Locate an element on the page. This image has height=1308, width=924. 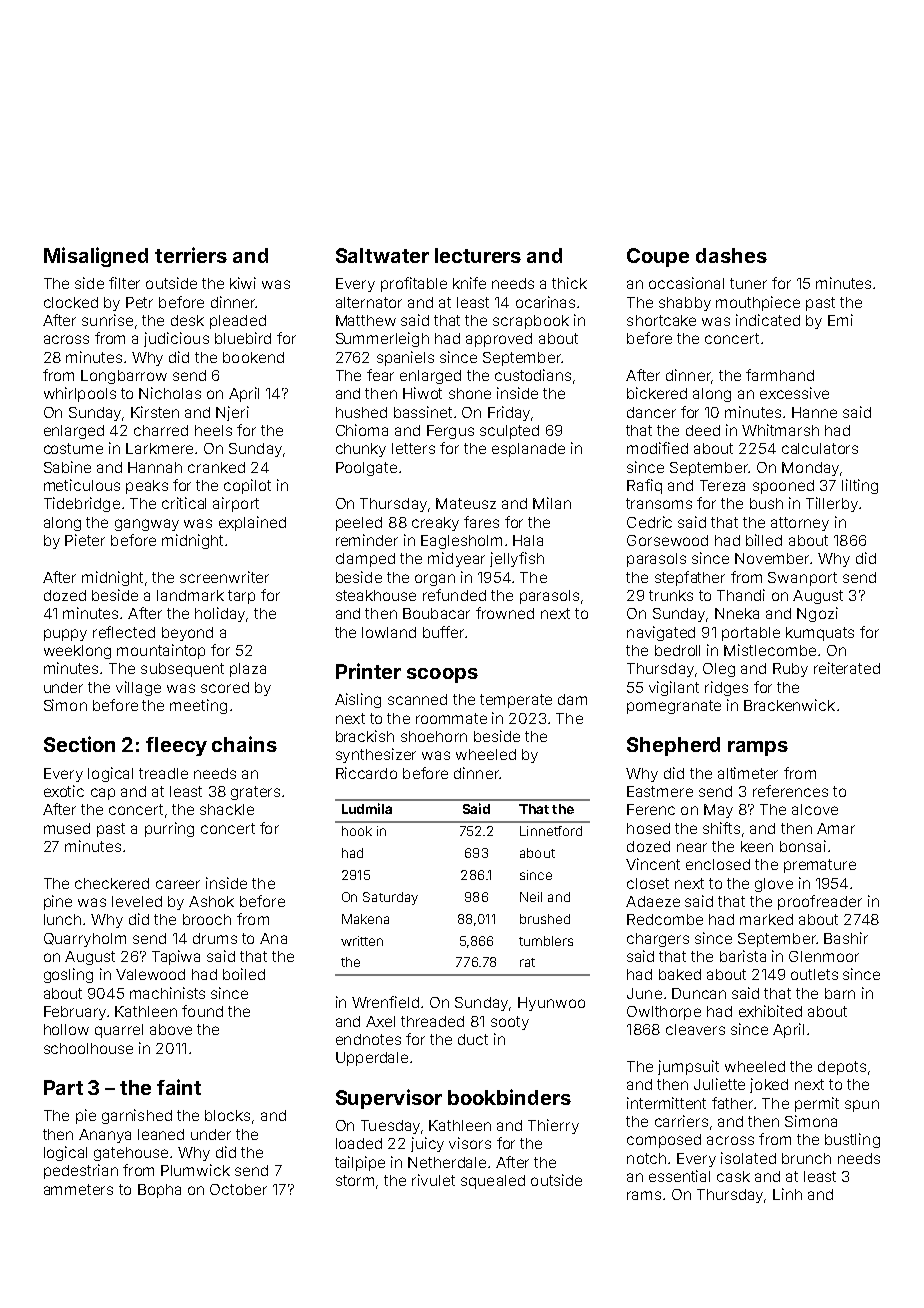
terriers is located at coordinates (191, 255).
